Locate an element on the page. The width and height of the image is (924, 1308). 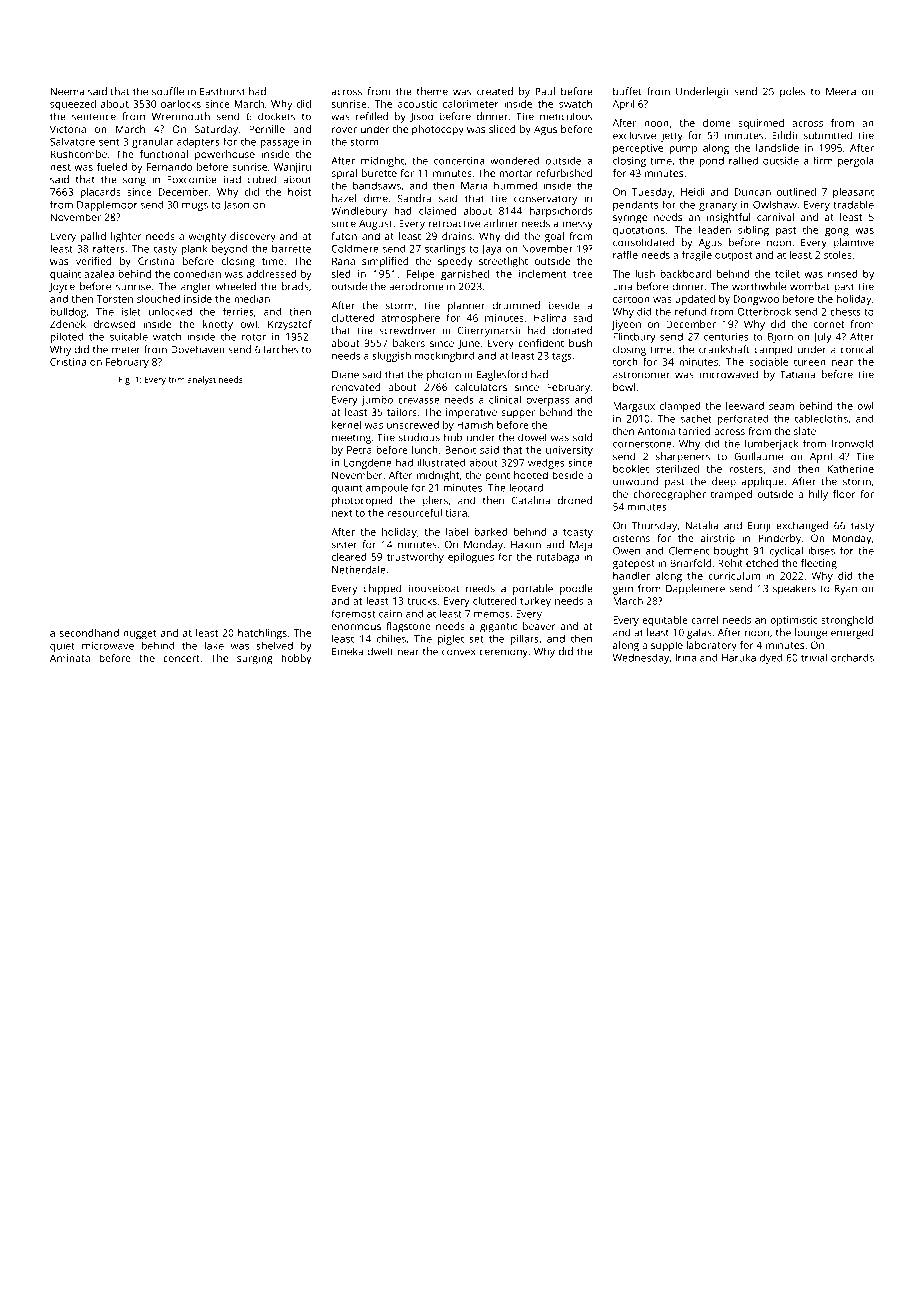
surging is located at coordinates (255, 659).
